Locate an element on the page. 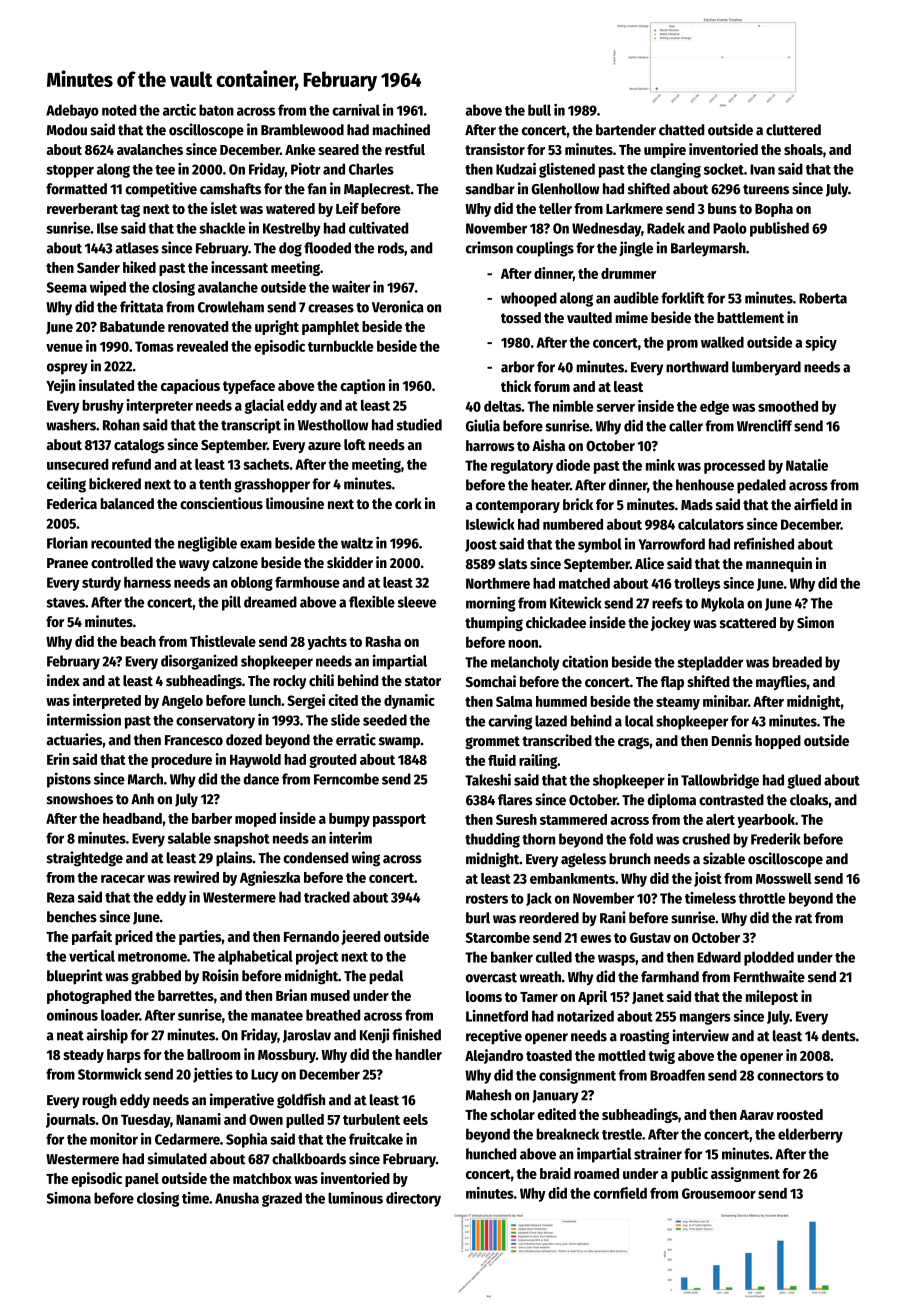 The height and width of the document is (1316, 908). bickered is located at coordinates (115, 483).
